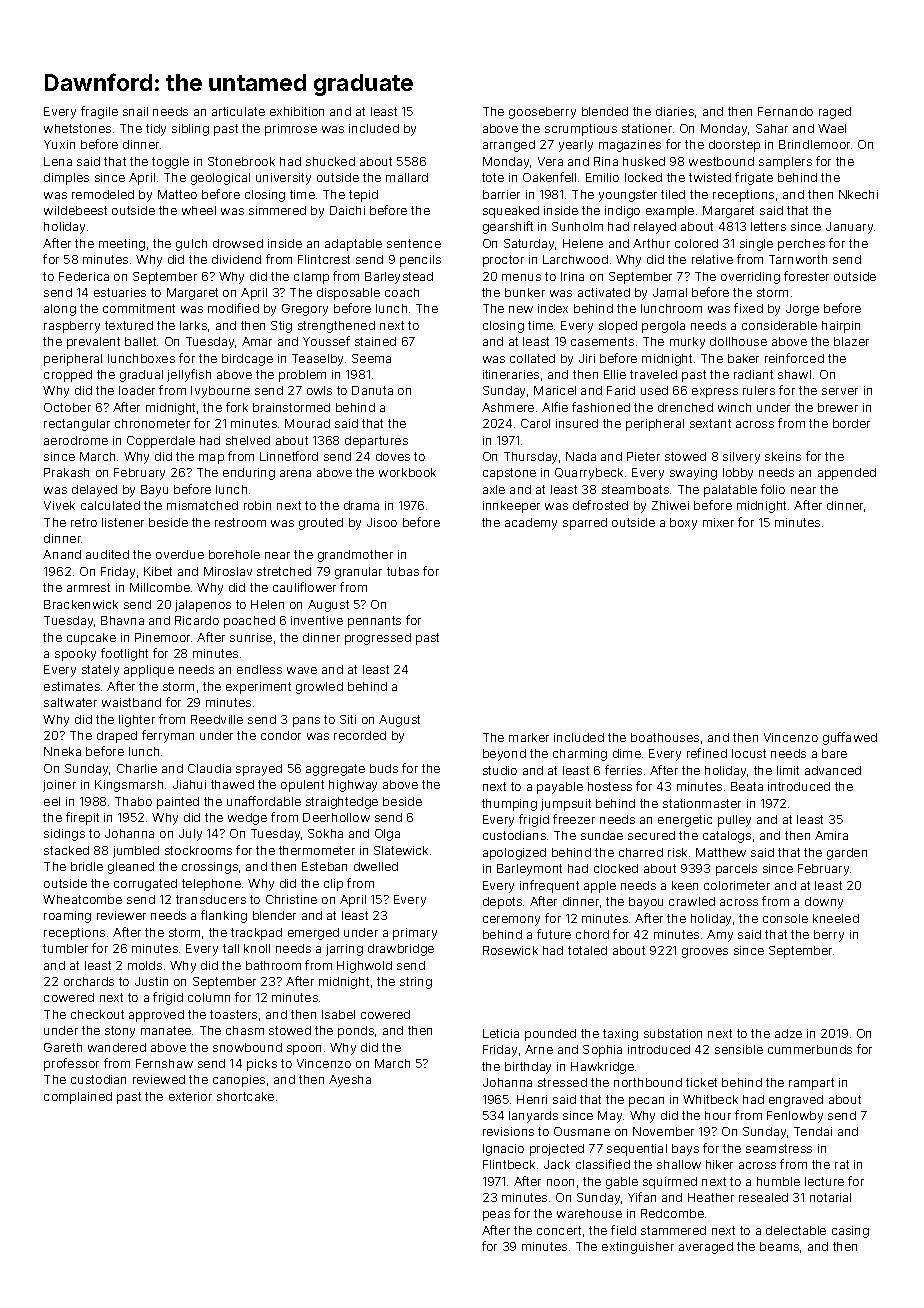 This page has width=924, height=1308. What do you see at coordinates (81, 604) in the page?
I see `Brackenwick` at bounding box center [81, 604].
